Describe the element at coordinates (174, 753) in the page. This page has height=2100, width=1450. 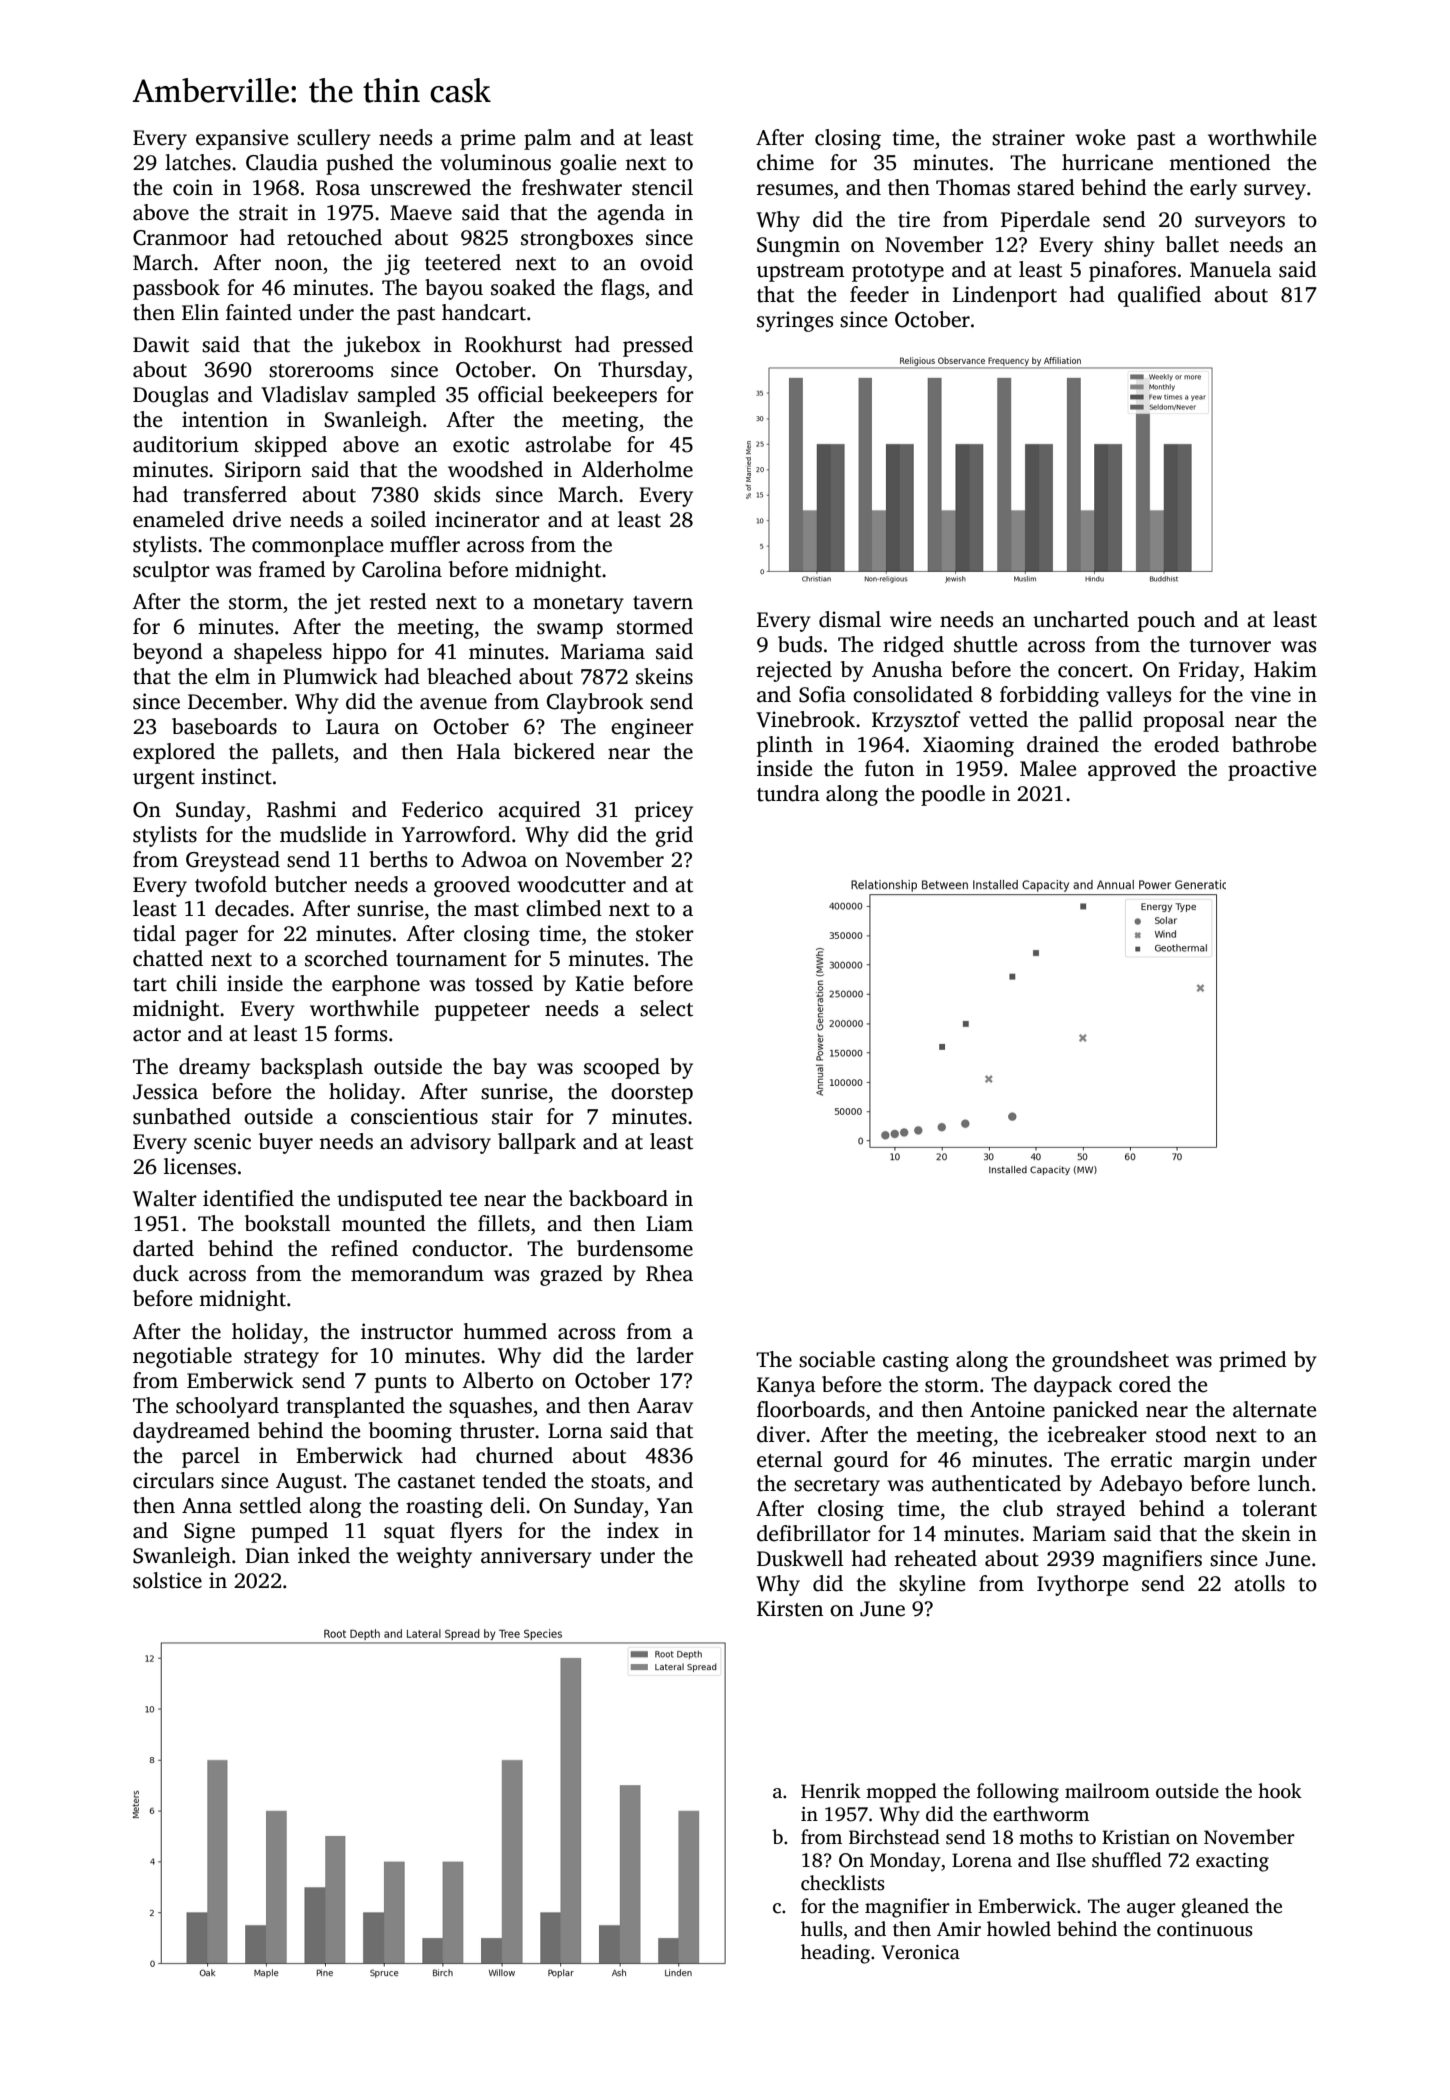
I see `explored` at that location.
